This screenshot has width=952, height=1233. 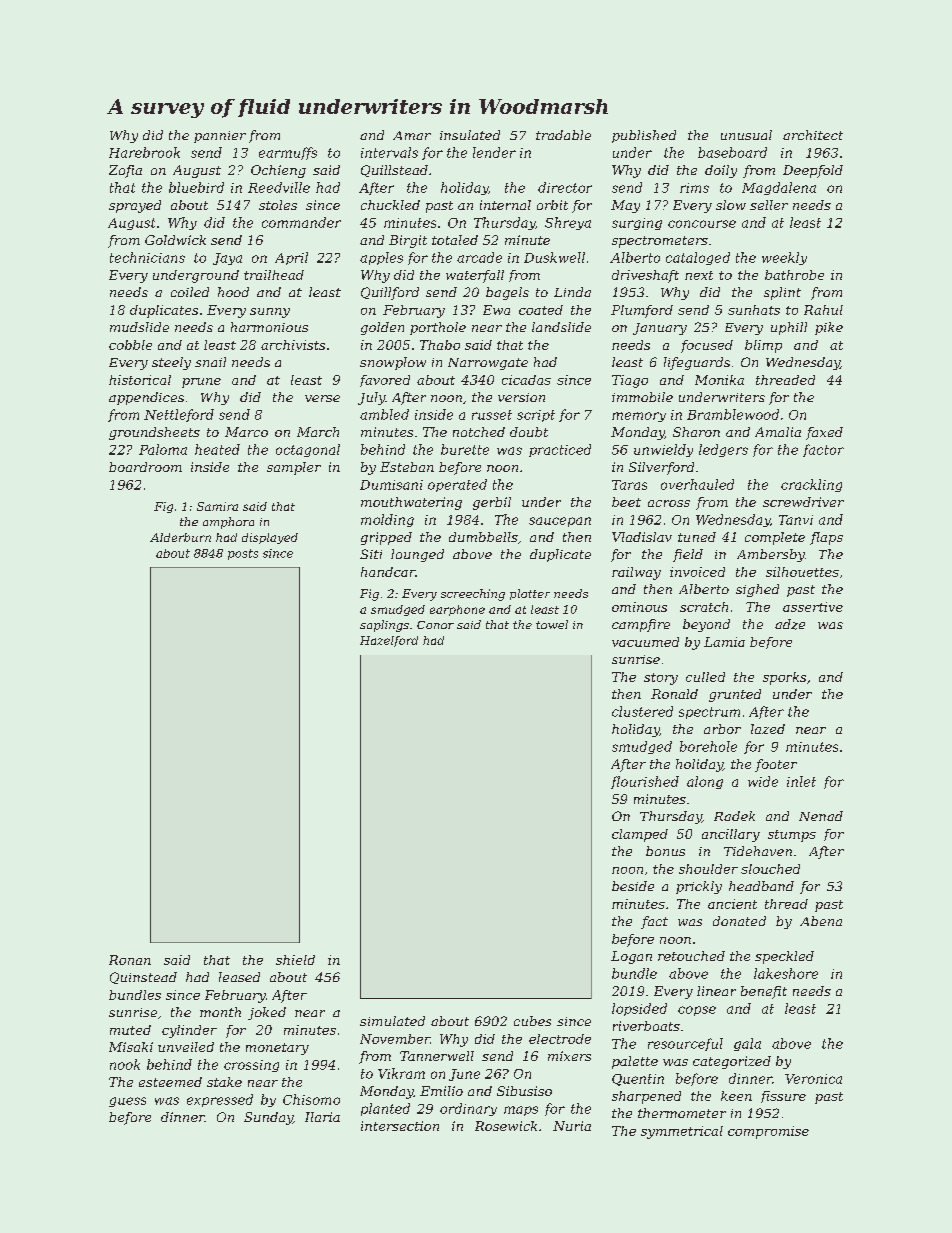 What do you see at coordinates (189, 1031) in the screenshot?
I see `cylinder` at bounding box center [189, 1031].
